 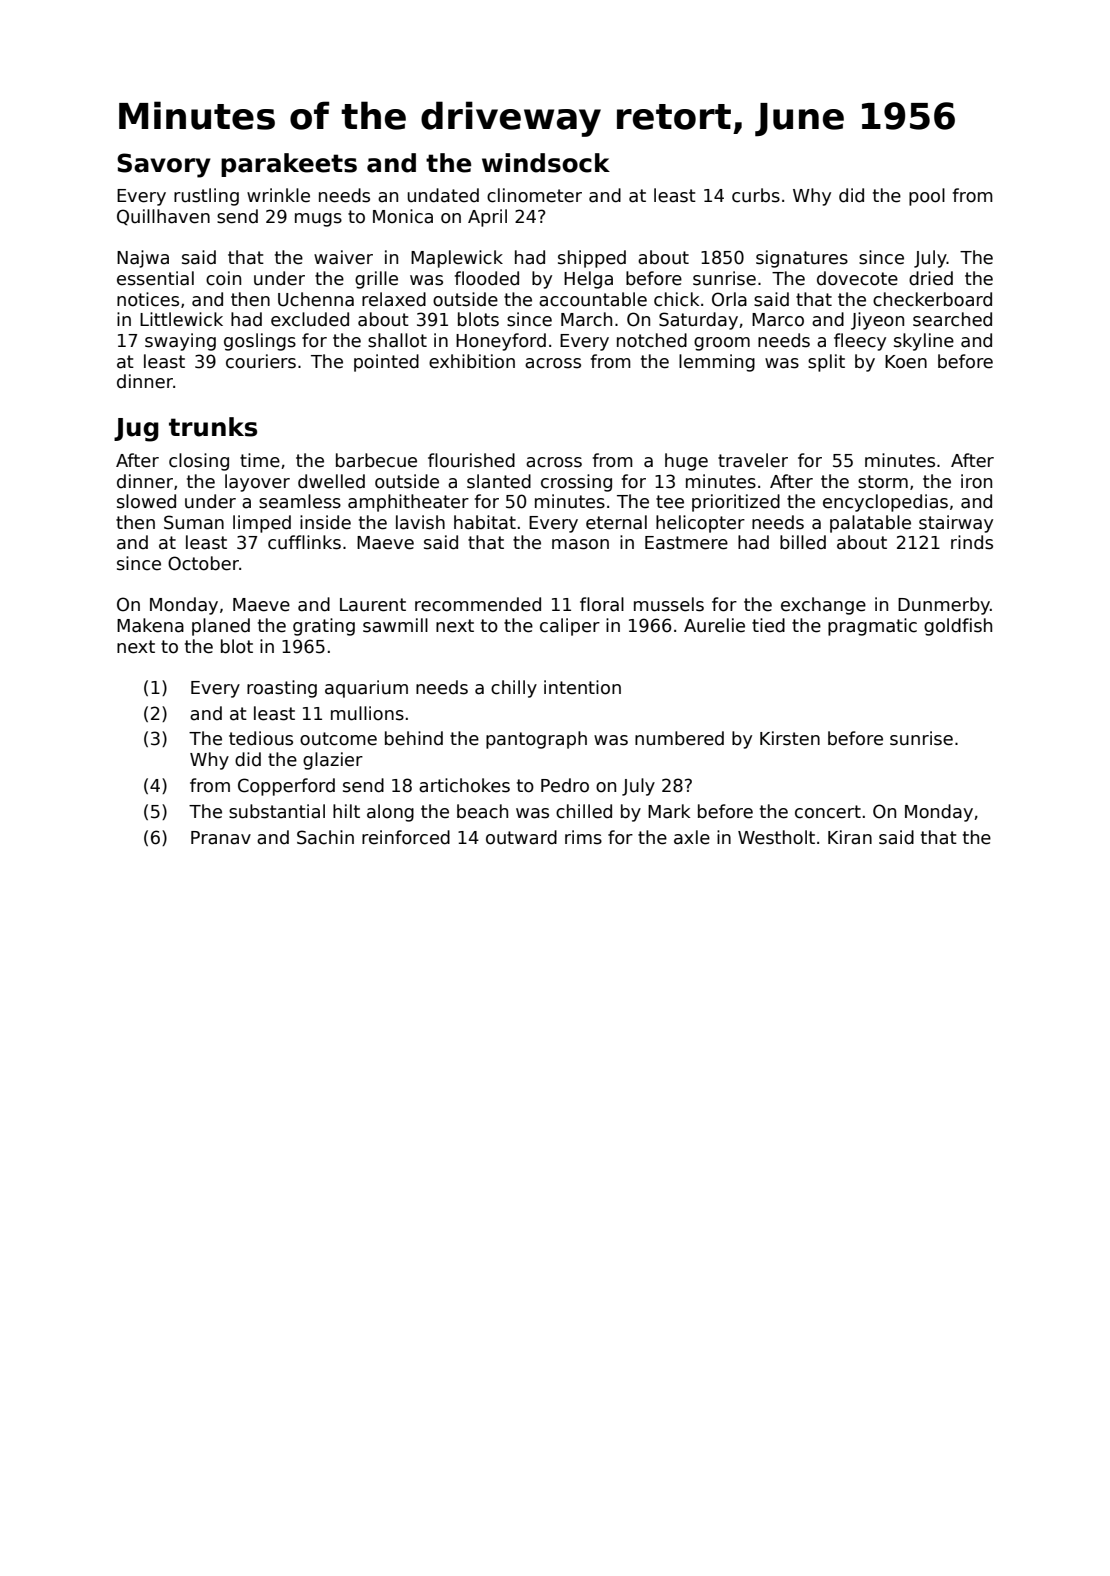 I want to click on pointed, so click(x=386, y=363).
